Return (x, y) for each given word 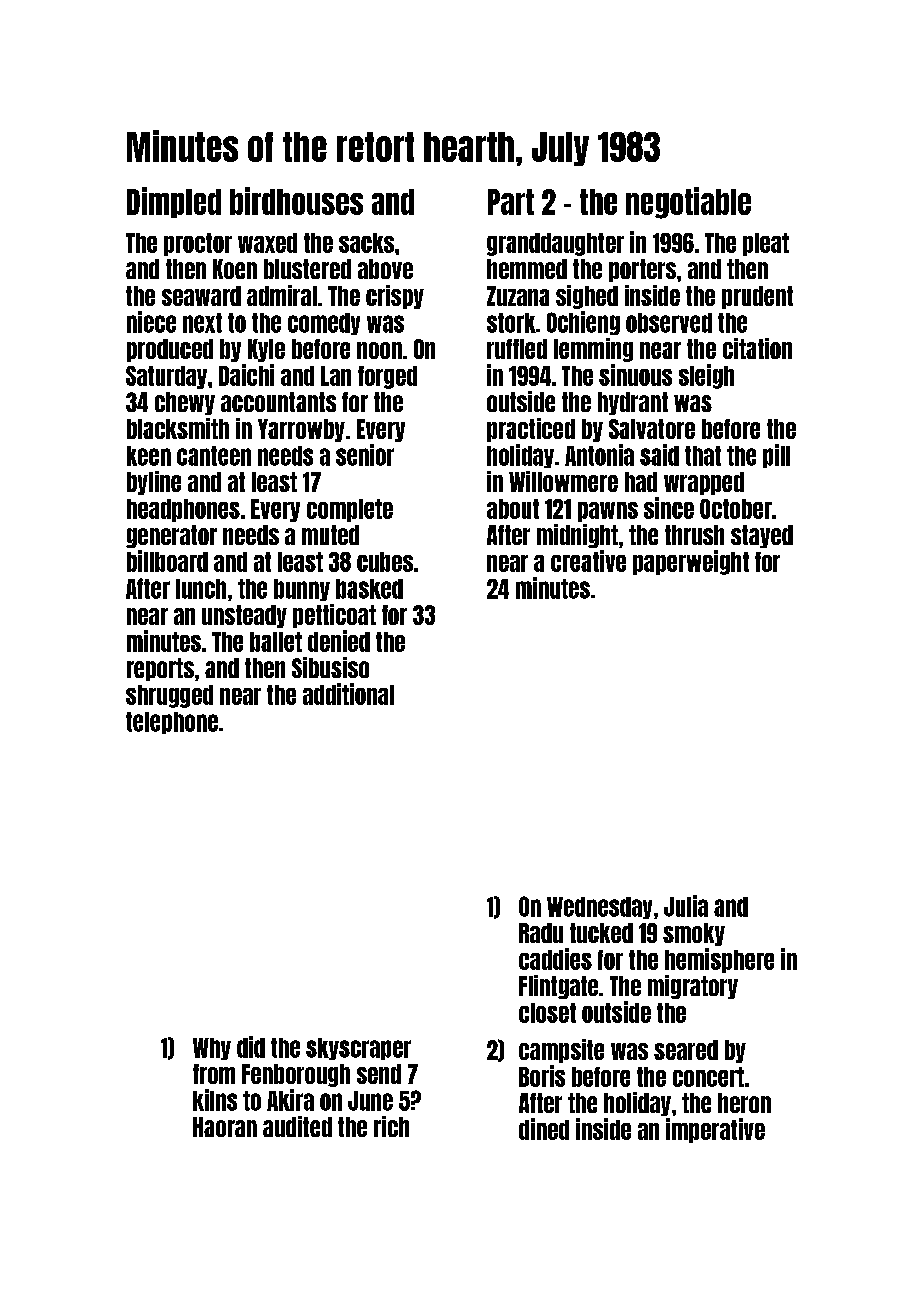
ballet (276, 642)
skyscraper (358, 1049)
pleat (766, 244)
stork (511, 323)
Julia (686, 906)
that (703, 456)
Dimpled (174, 202)
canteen (214, 456)
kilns (215, 1100)
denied (339, 641)
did (251, 1047)
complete (350, 510)
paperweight (691, 562)
